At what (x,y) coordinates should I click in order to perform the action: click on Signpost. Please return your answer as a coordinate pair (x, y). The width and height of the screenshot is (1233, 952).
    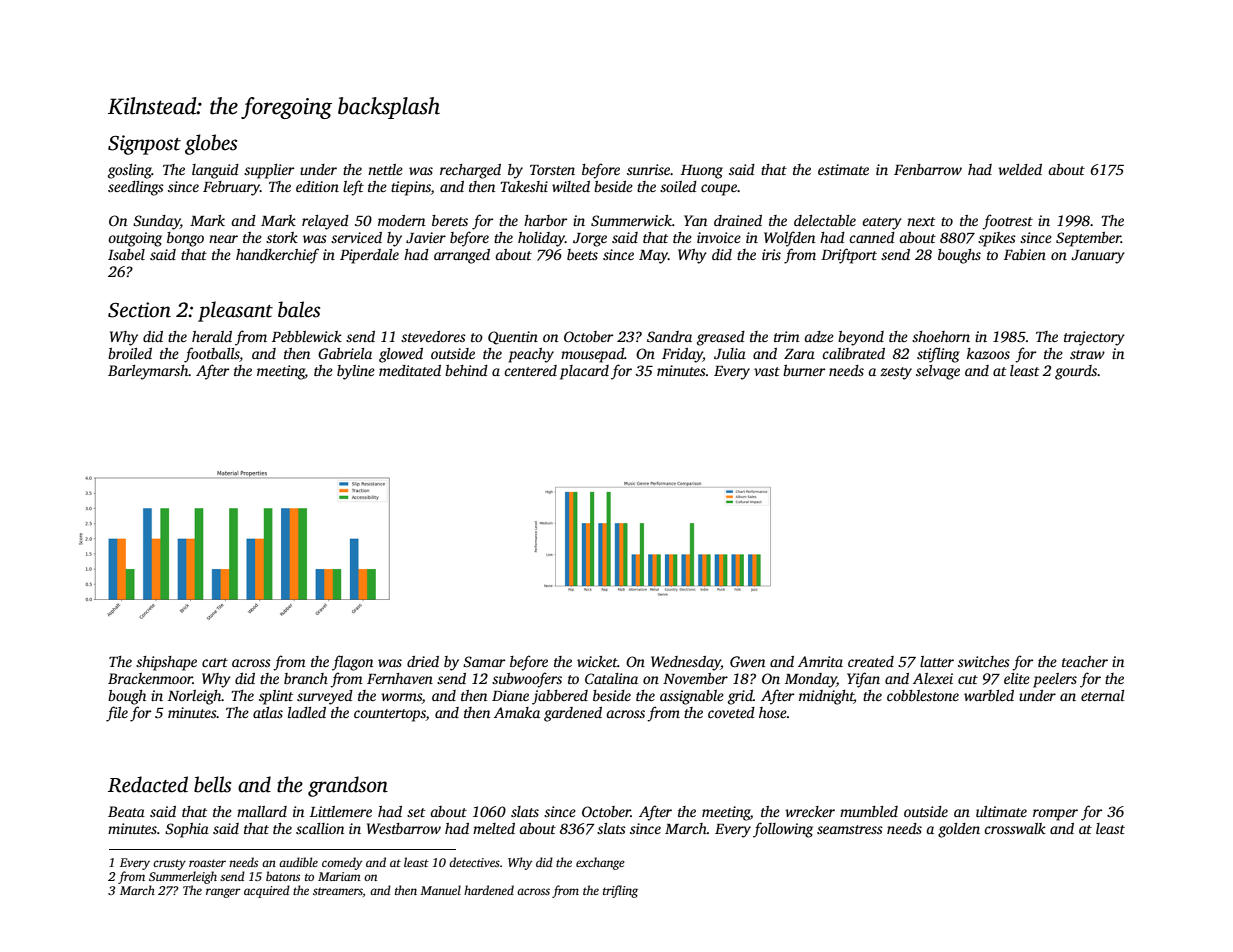
    Looking at the image, I should click on (144, 145).
